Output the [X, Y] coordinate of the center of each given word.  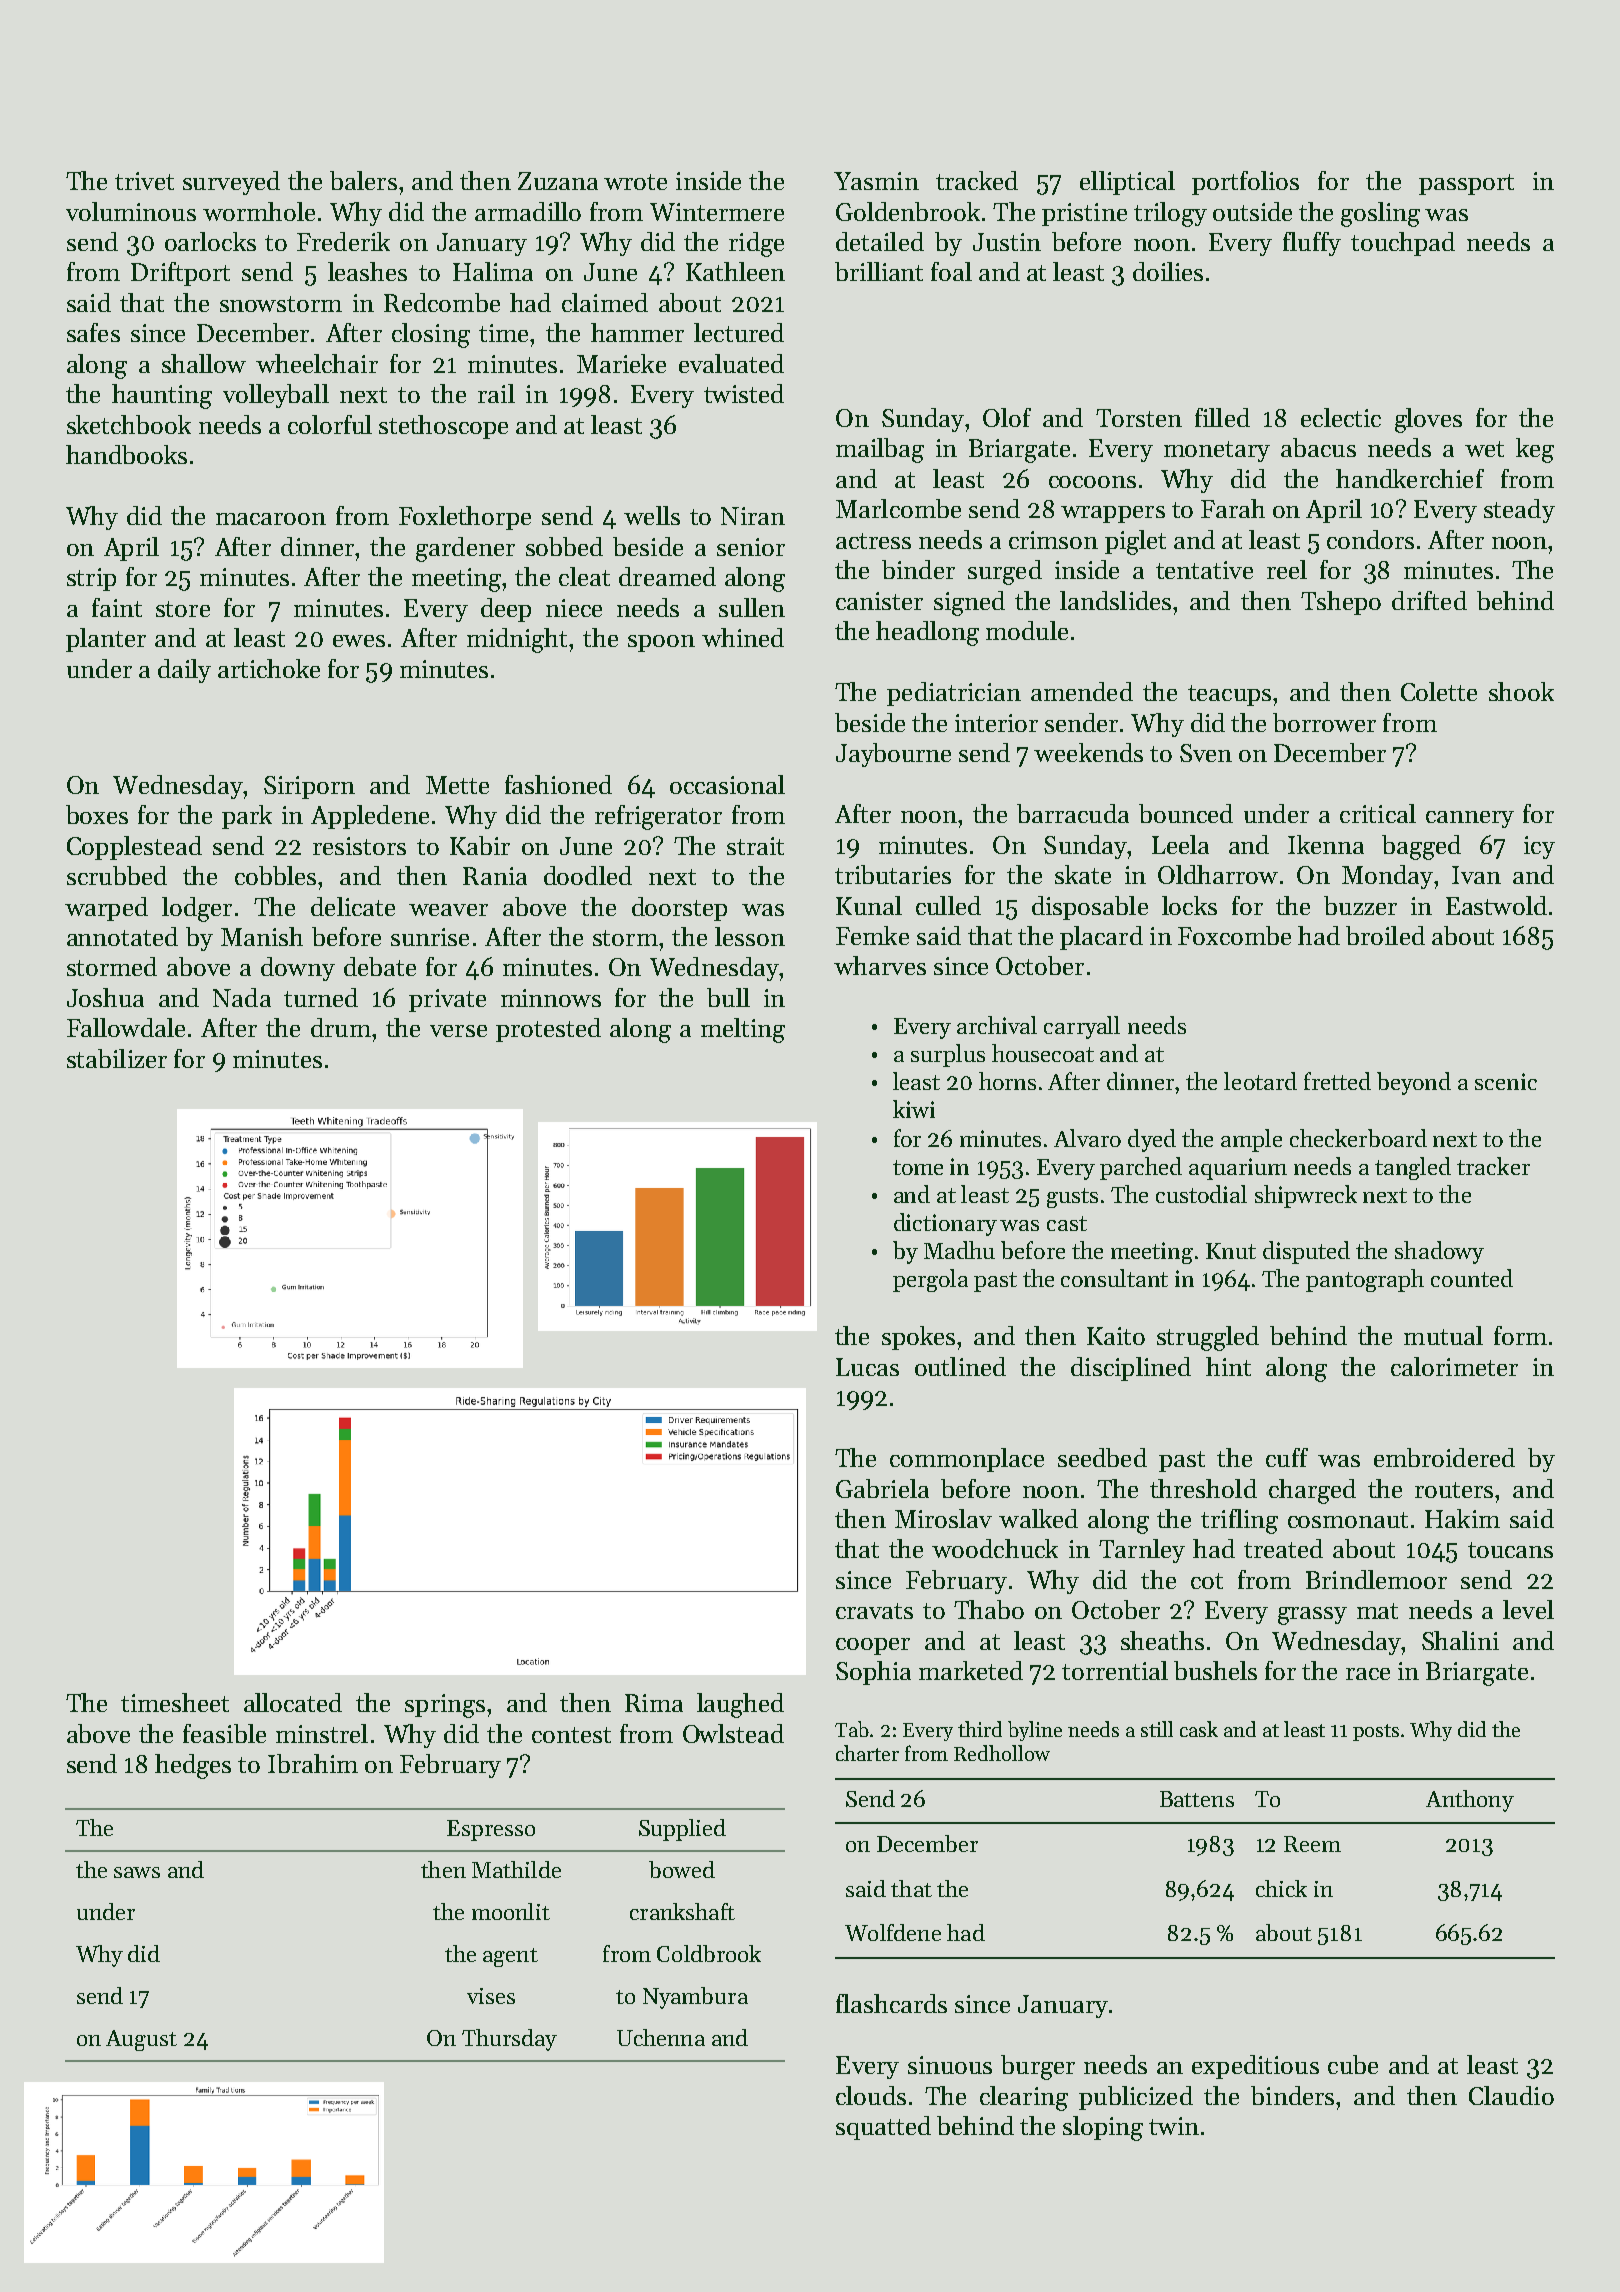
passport [1466, 184]
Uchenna [661, 2037]
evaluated [731, 363]
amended [1082, 691]
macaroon [271, 519]
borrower [1324, 722]
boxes [97, 814]
